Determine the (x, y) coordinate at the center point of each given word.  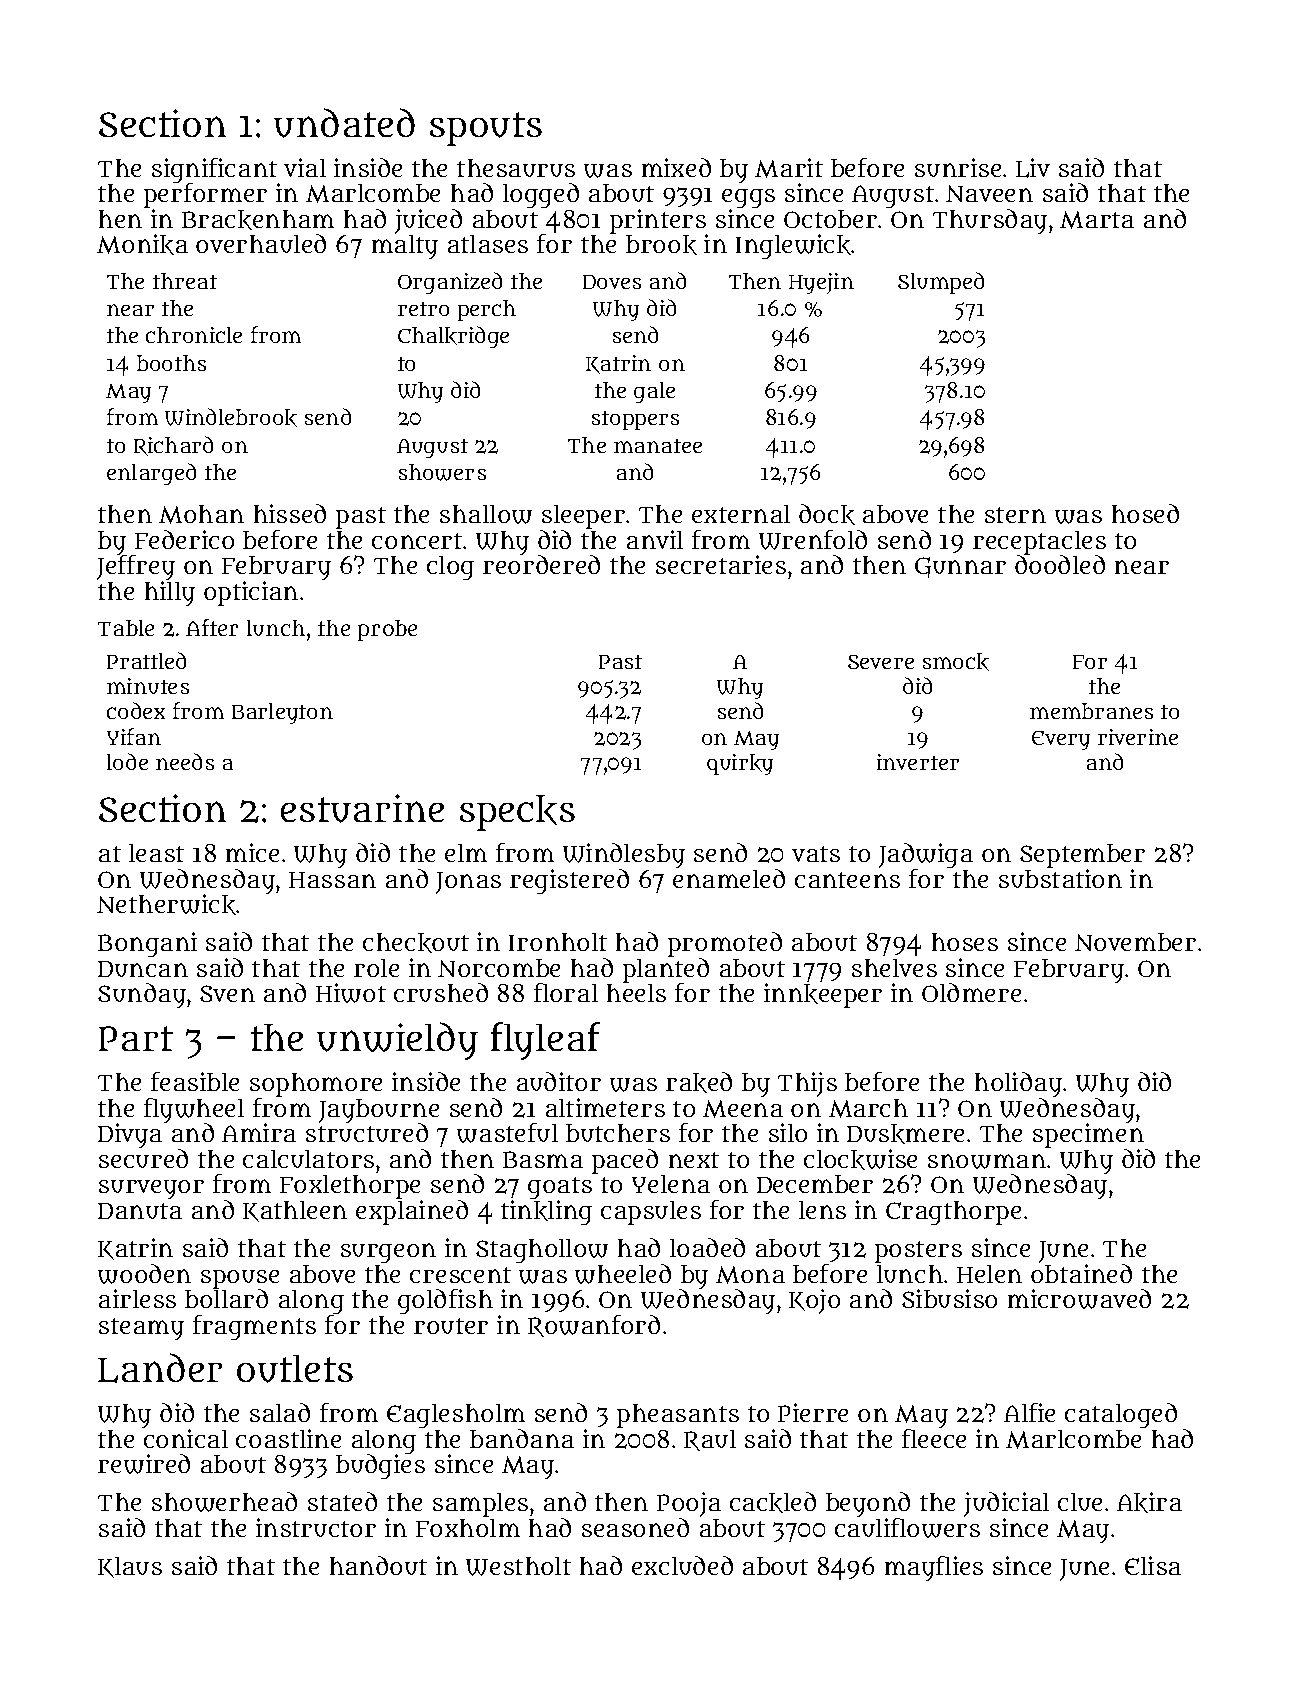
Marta (1097, 220)
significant (215, 171)
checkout (416, 943)
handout (378, 1565)
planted (666, 971)
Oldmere (971, 992)
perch (487, 310)
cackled (773, 1502)
